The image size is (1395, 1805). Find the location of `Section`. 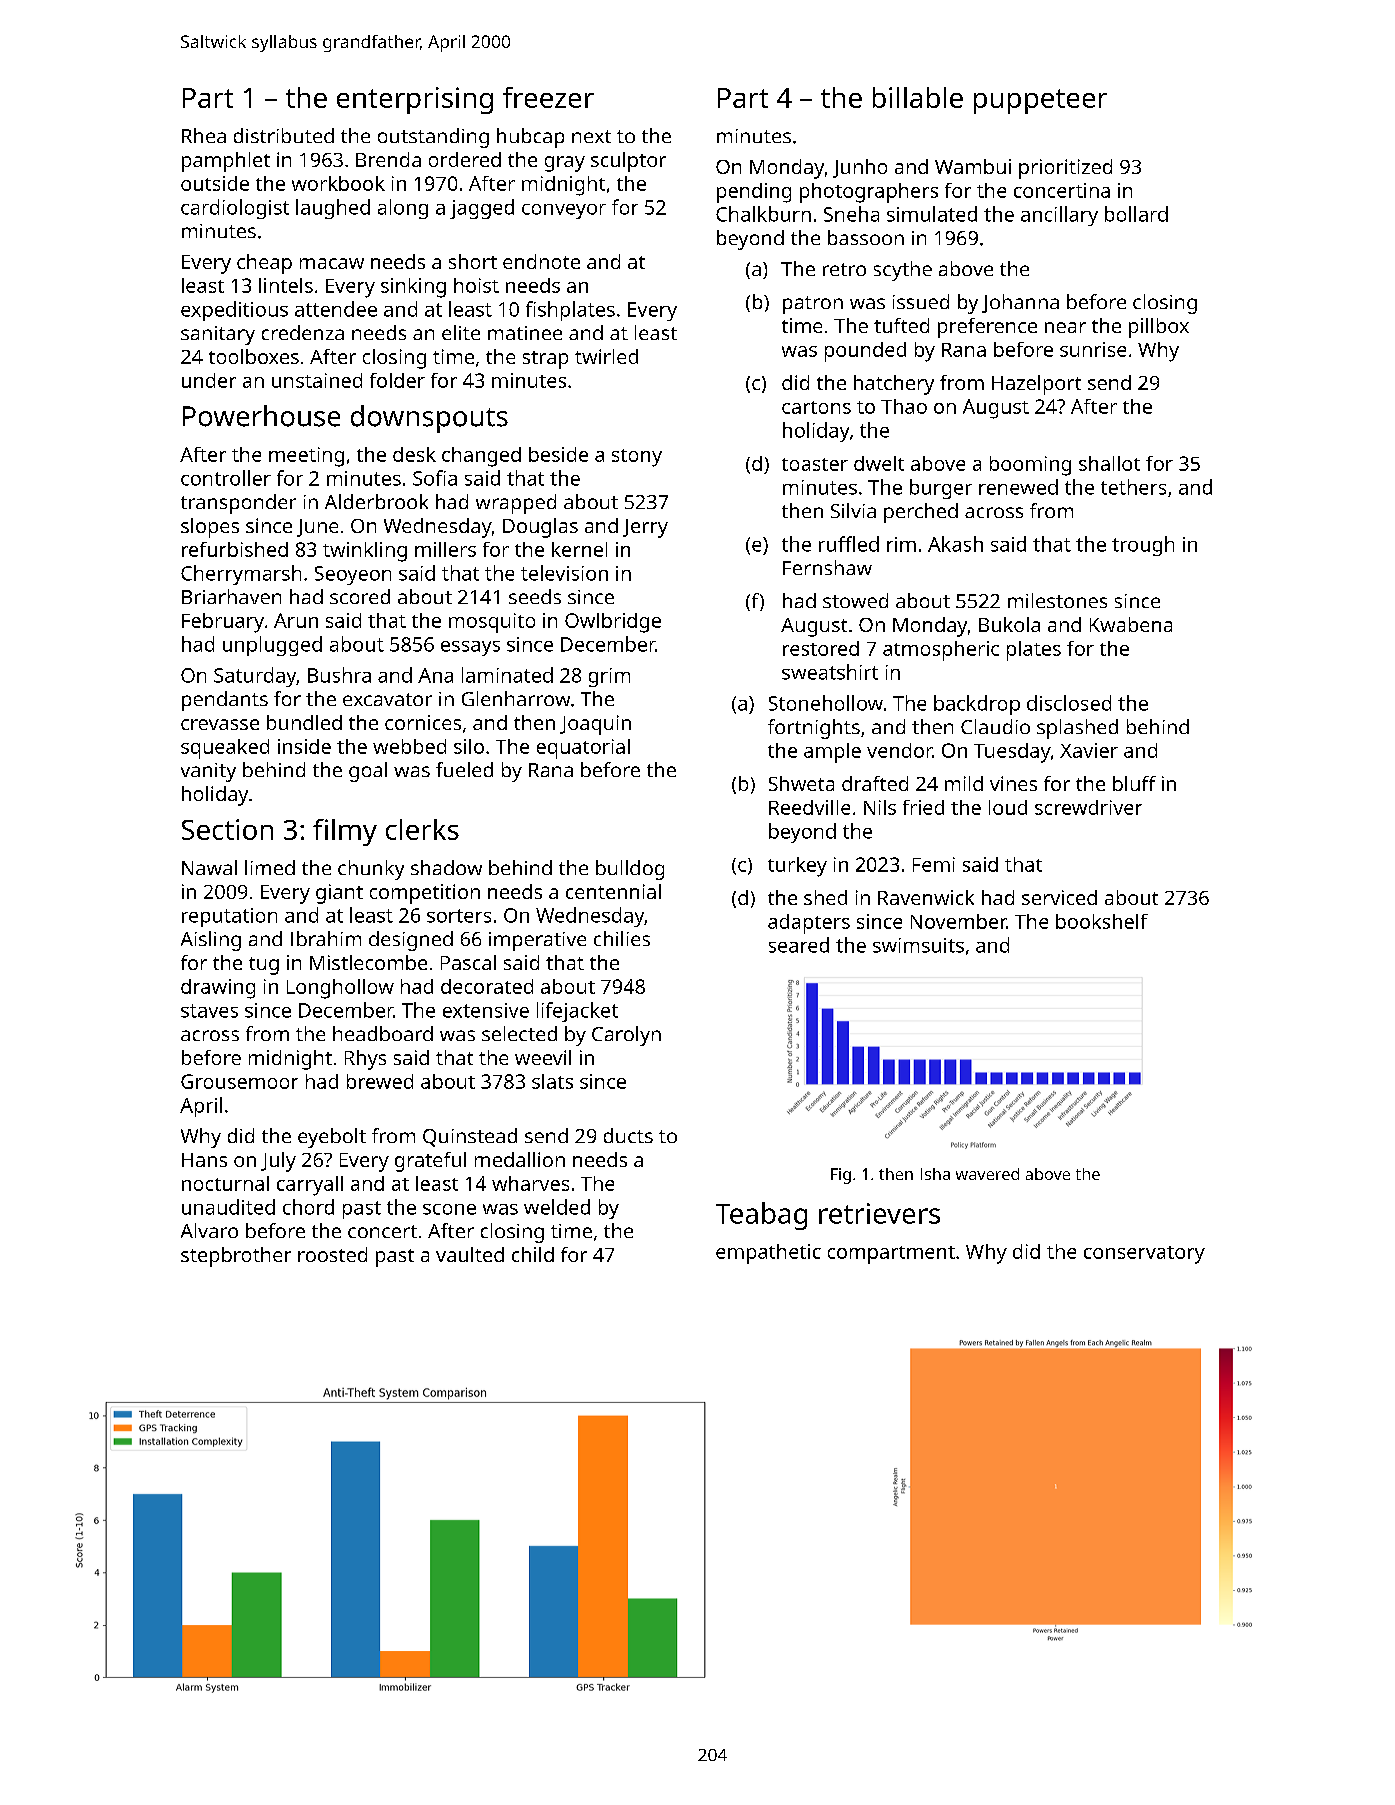

Section is located at coordinates (227, 829).
